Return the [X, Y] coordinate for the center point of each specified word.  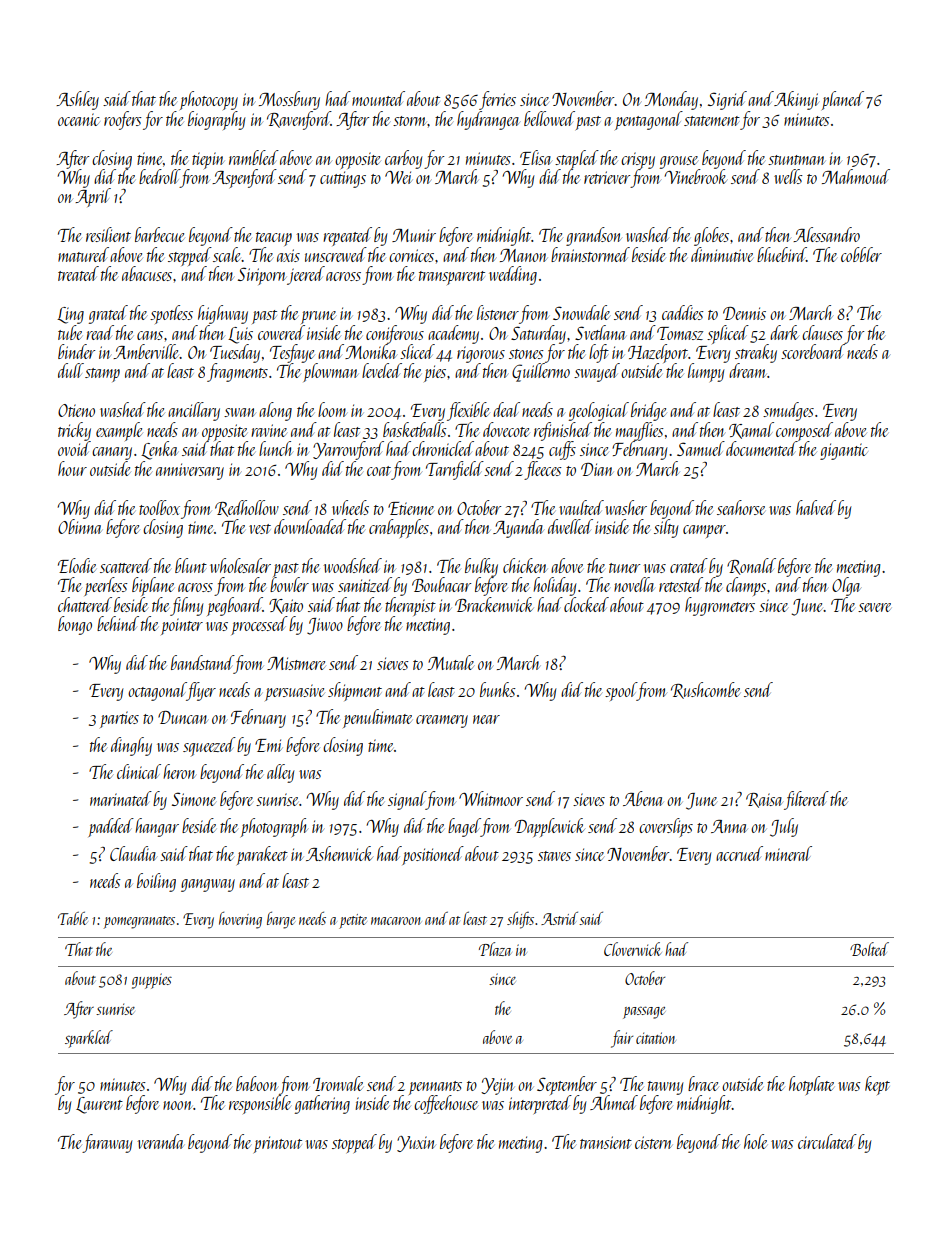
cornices [411, 255]
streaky [756, 353]
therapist [410, 606]
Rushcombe [705, 690]
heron [179, 771]
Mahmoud [856, 176]
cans [150, 335]
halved [816, 507]
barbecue [160, 234]
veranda [160, 1141]
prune [318, 317]
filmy [186, 606]
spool [621, 691]
